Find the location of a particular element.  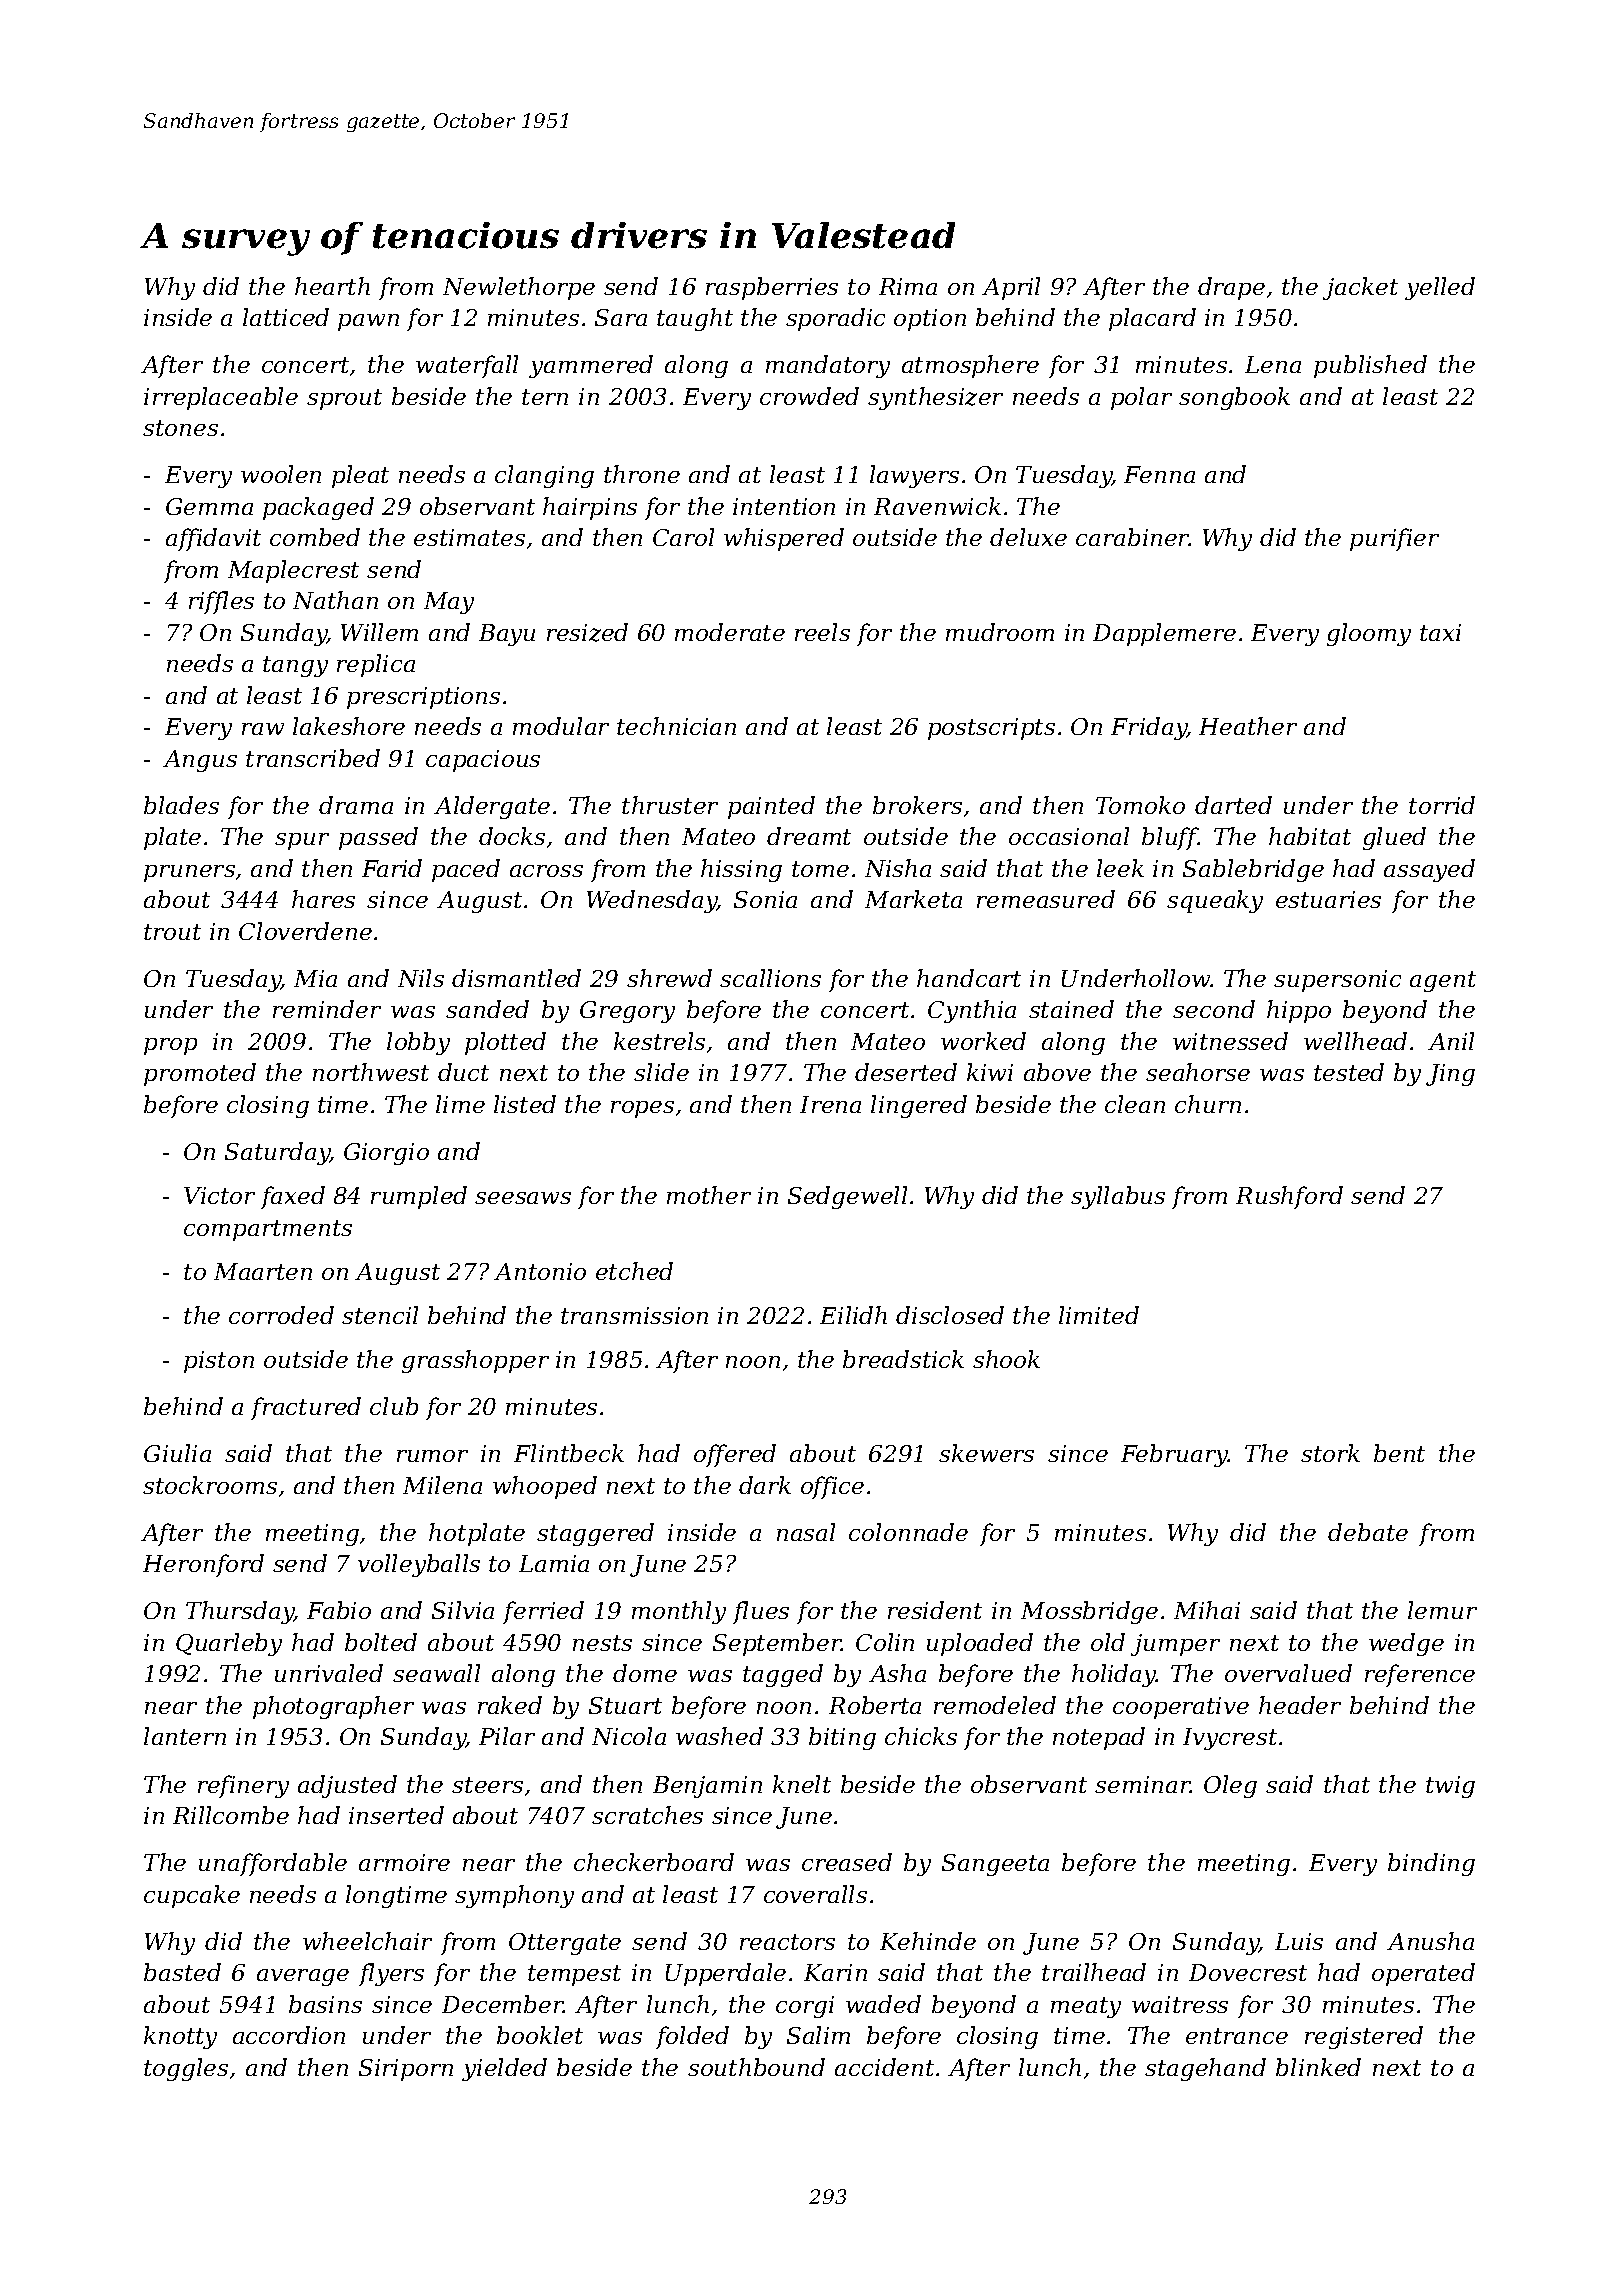

purifier is located at coordinates (1394, 539).
